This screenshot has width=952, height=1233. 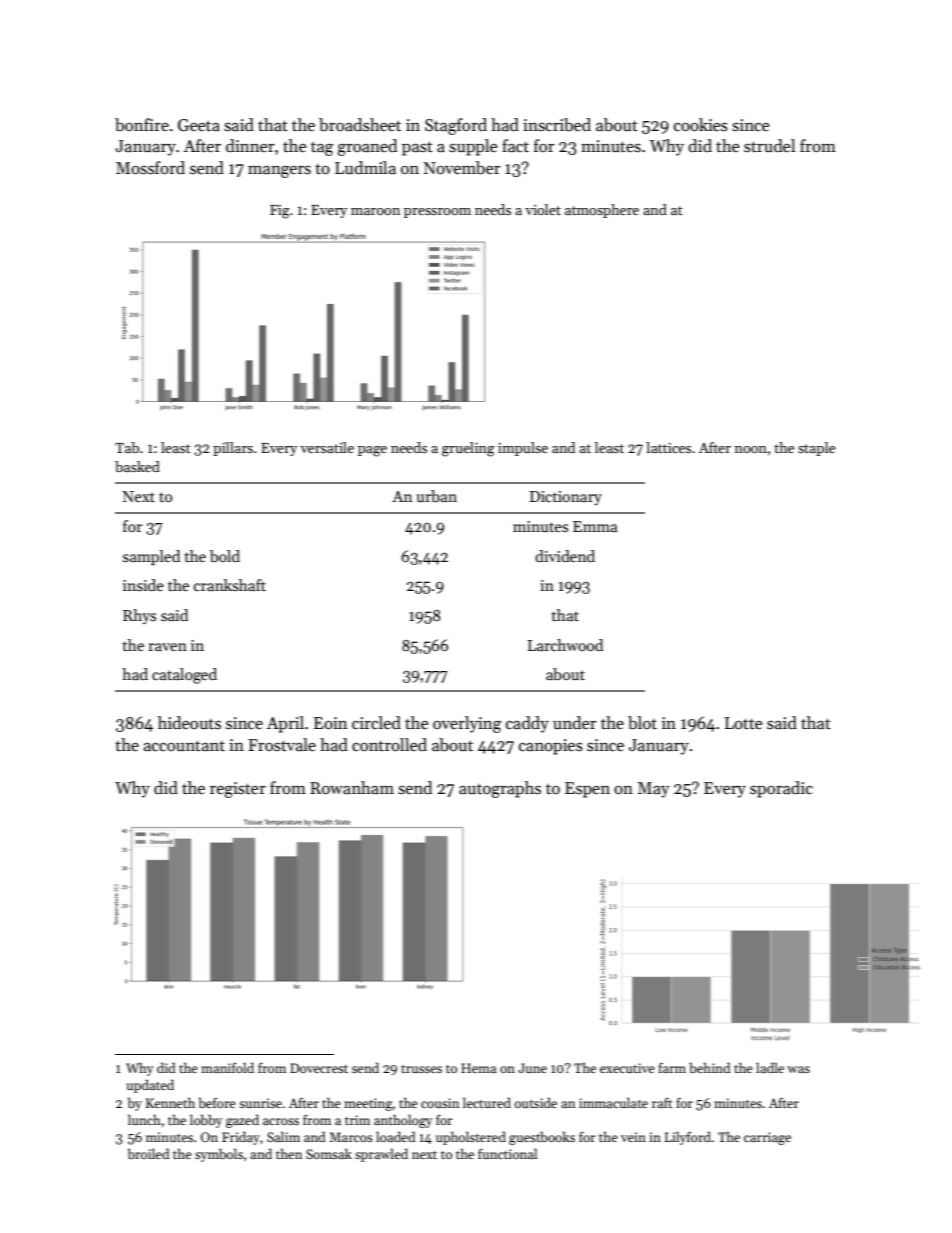 I want to click on symbols, so click(x=219, y=1155).
